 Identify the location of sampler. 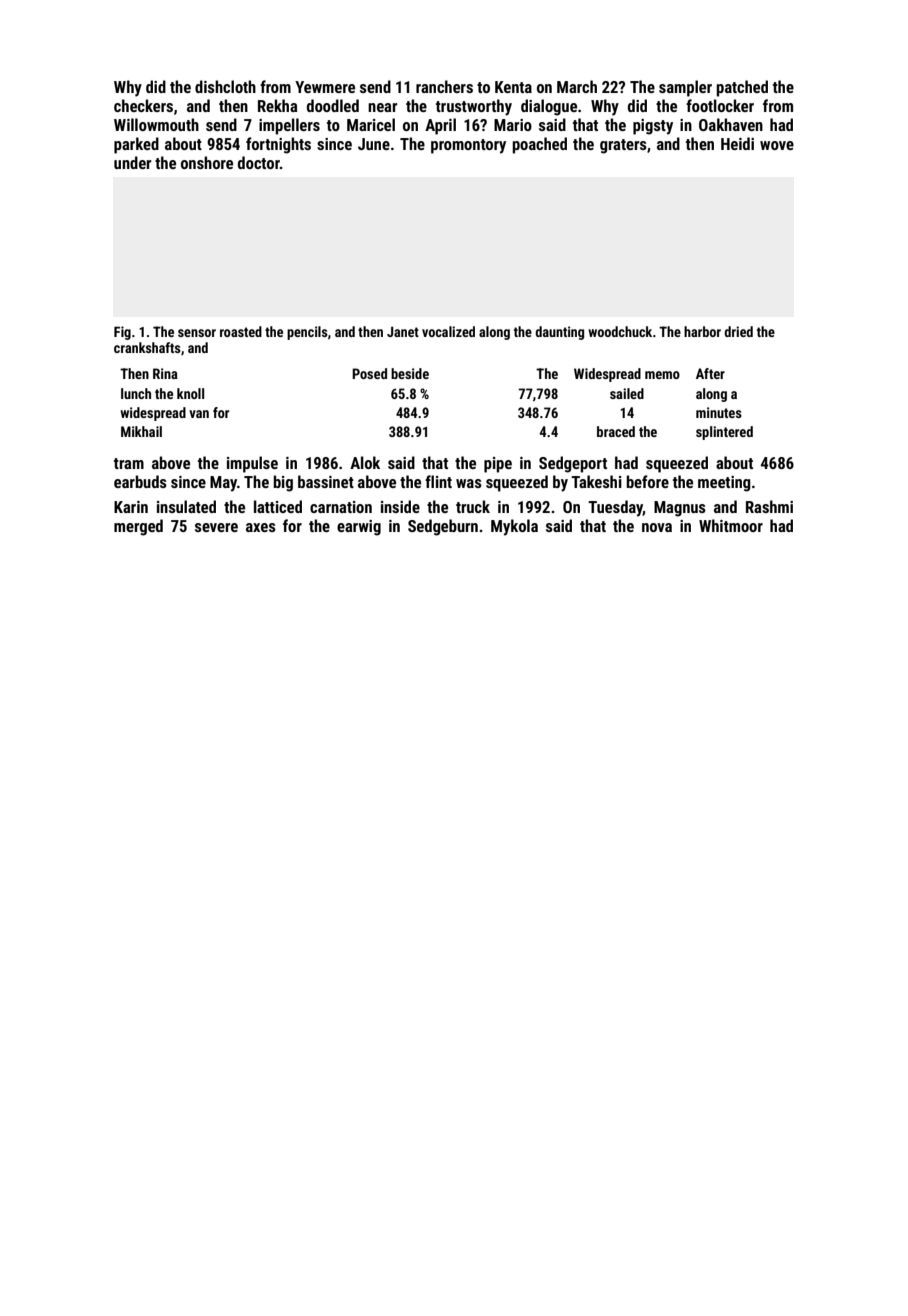
(685, 88).
